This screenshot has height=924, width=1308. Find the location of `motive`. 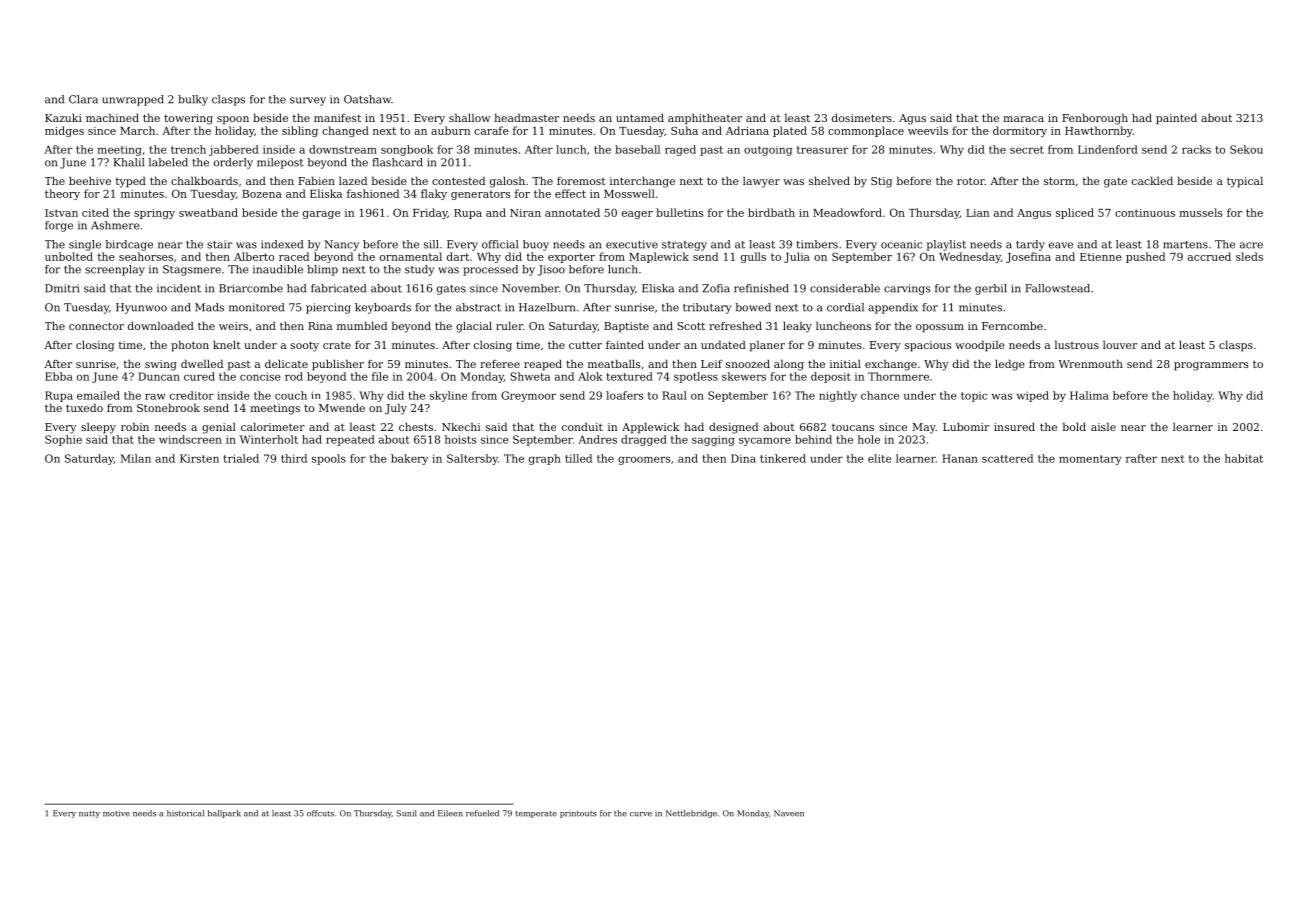

motive is located at coordinates (116, 813).
